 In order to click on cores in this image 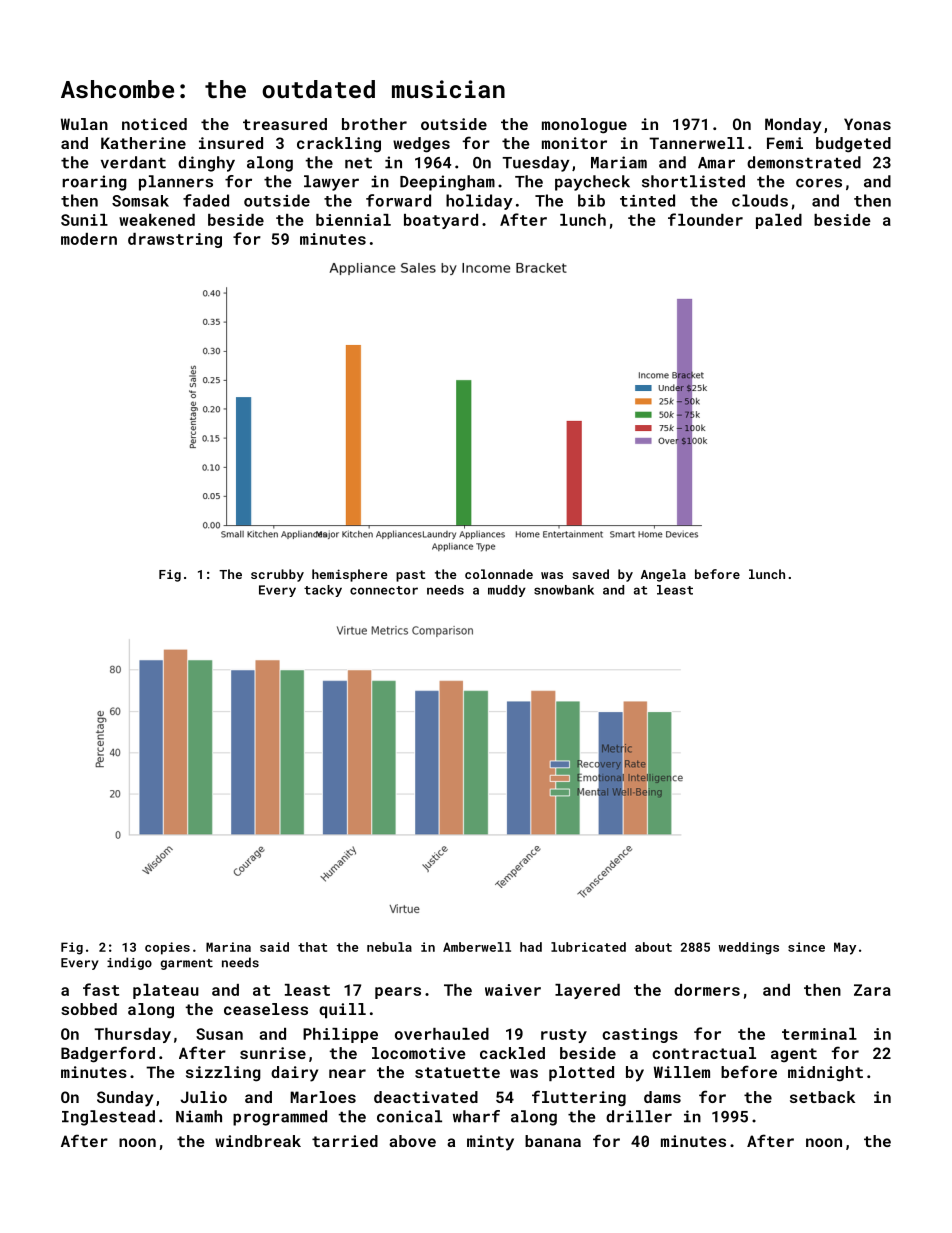, I will do `click(819, 183)`.
